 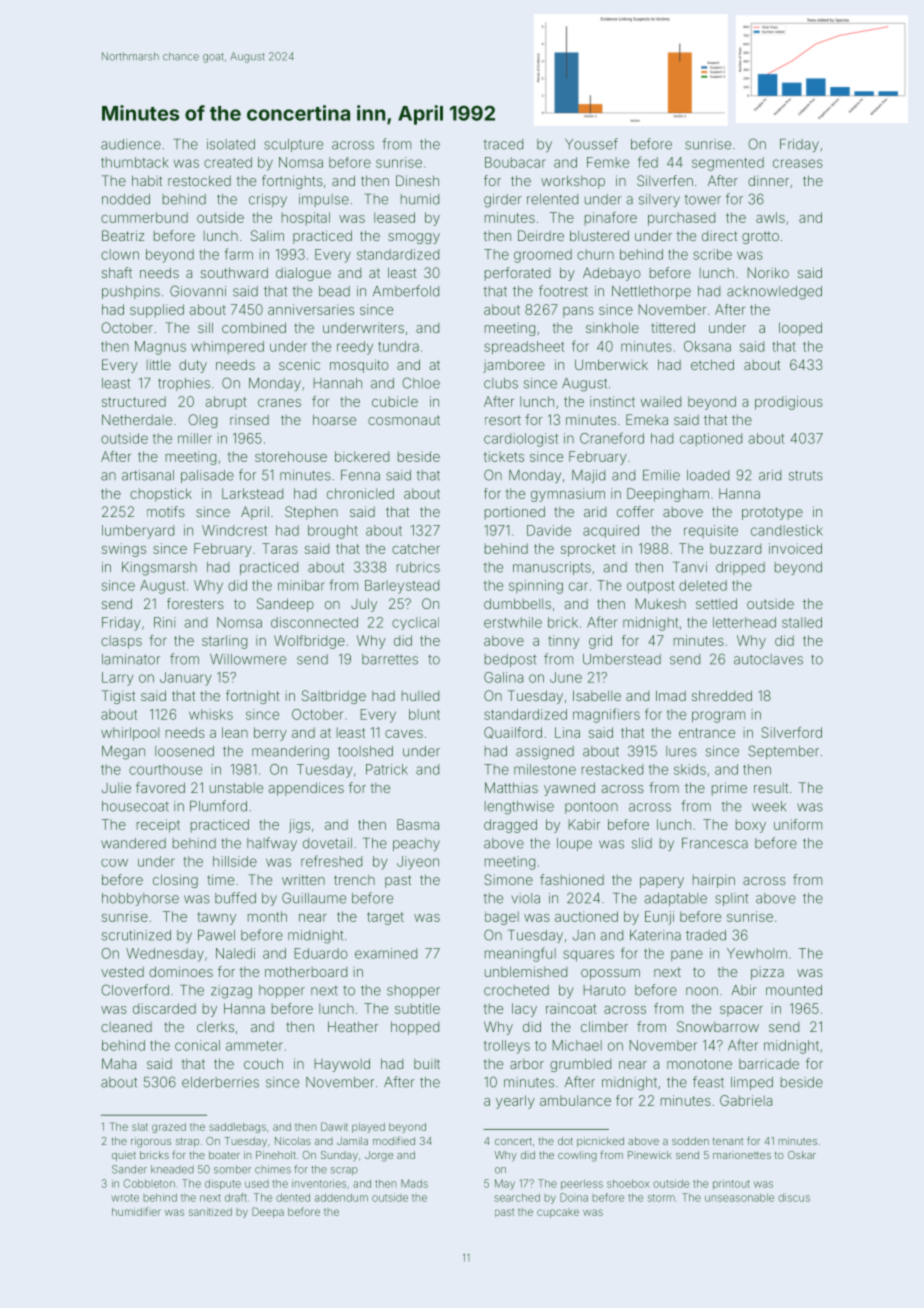 I want to click on starling, so click(x=224, y=642).
